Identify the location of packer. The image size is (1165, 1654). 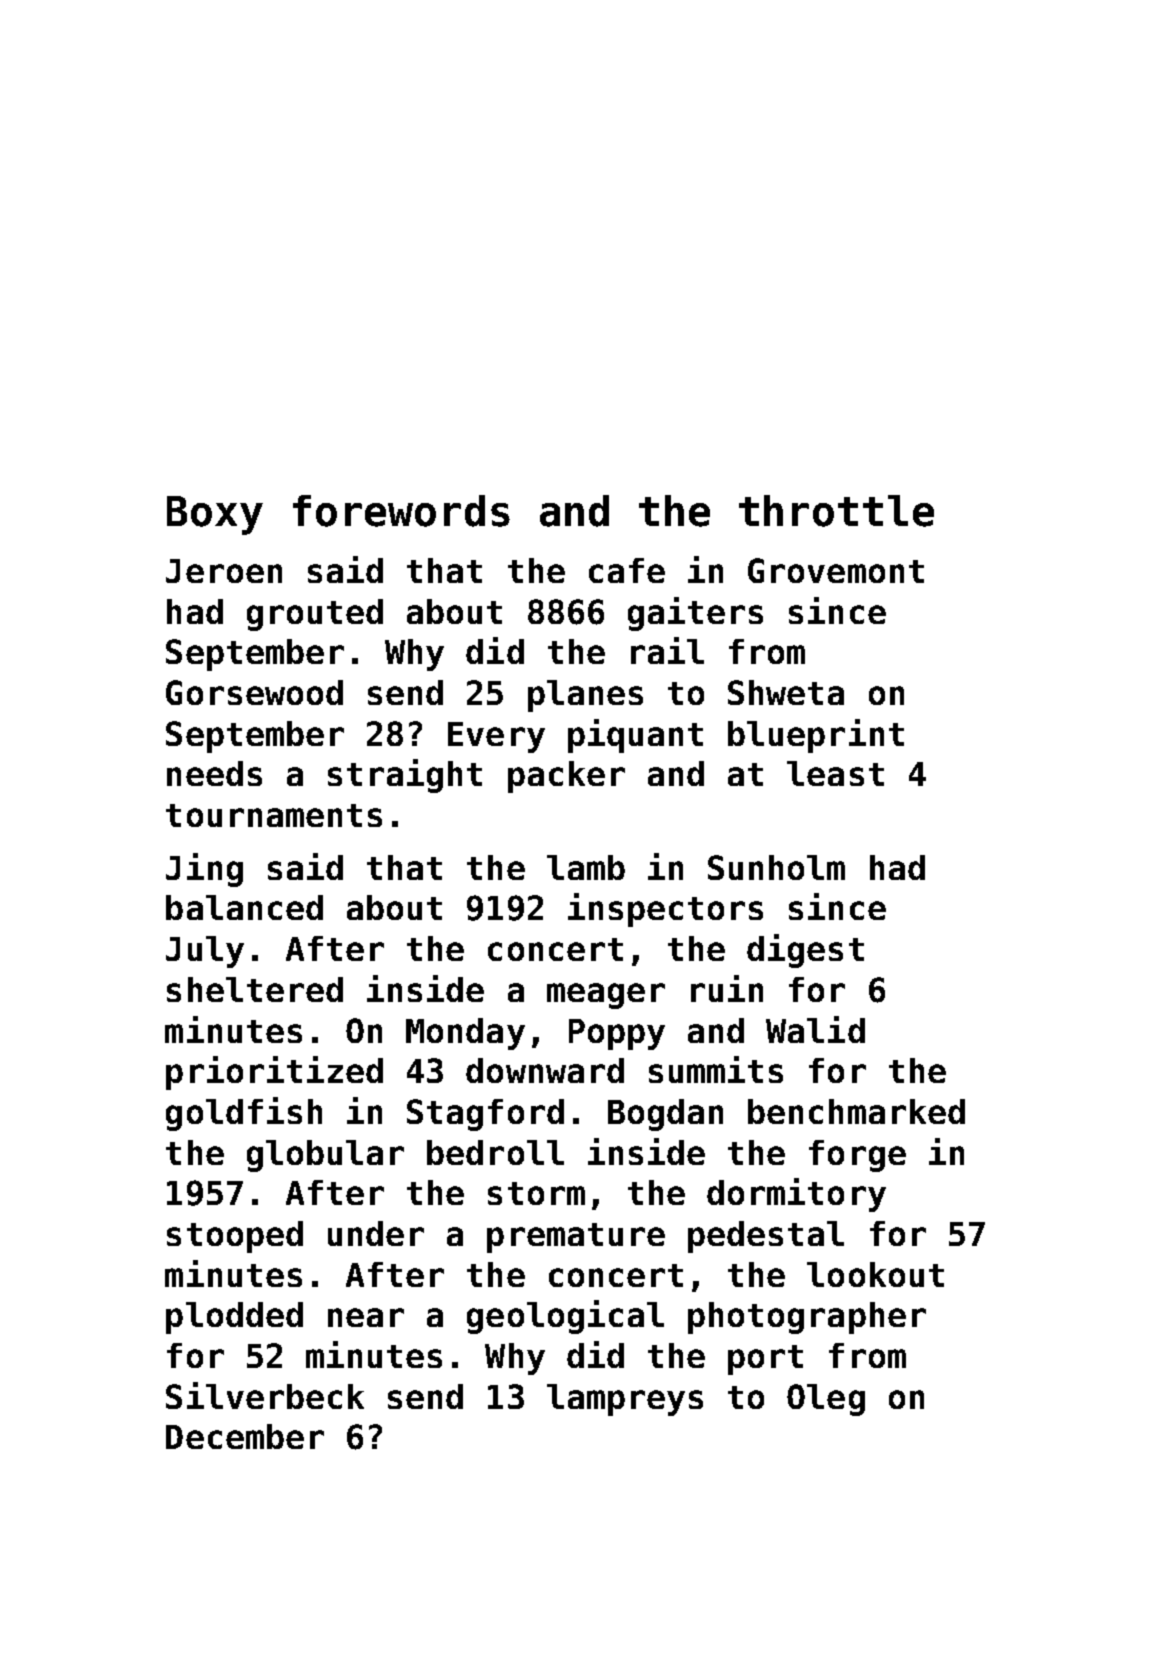
(566, 777).
